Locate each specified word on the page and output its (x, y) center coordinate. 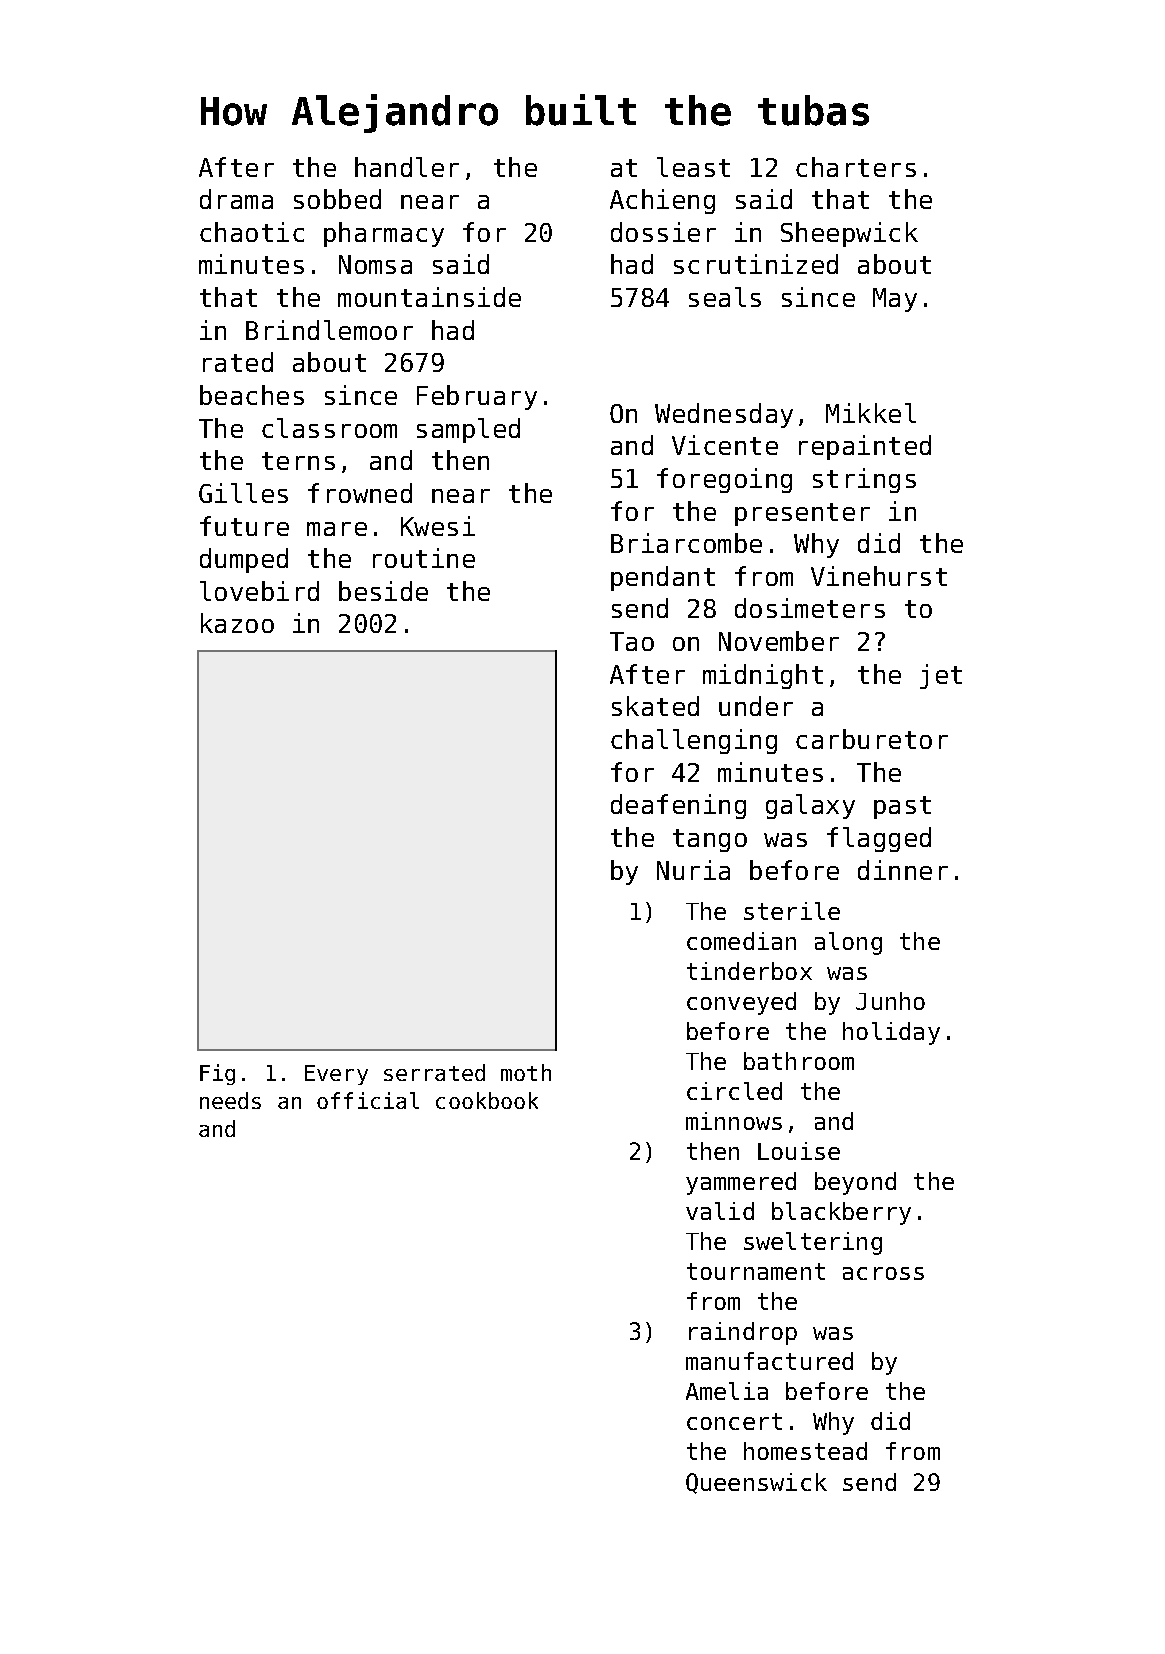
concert (734, 1421)
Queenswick (756, 1483)
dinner (903, 870)
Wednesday (724, 415)
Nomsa (375, 264)
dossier (663, 232)
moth (526, 1072)
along (848, 943)
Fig (217, 1074)
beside (383, 591)
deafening (678, 806)
